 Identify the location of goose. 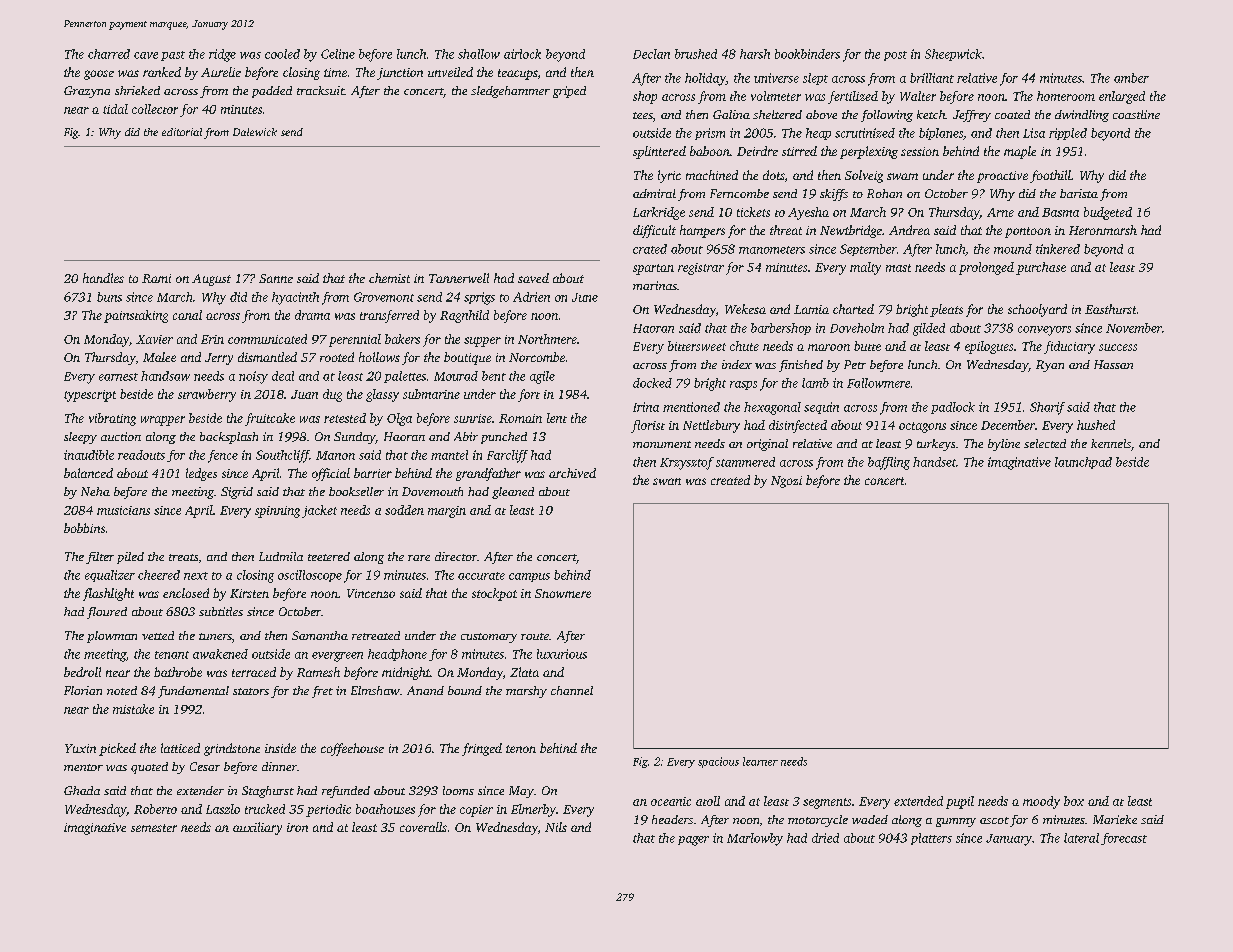
(99, 75).
